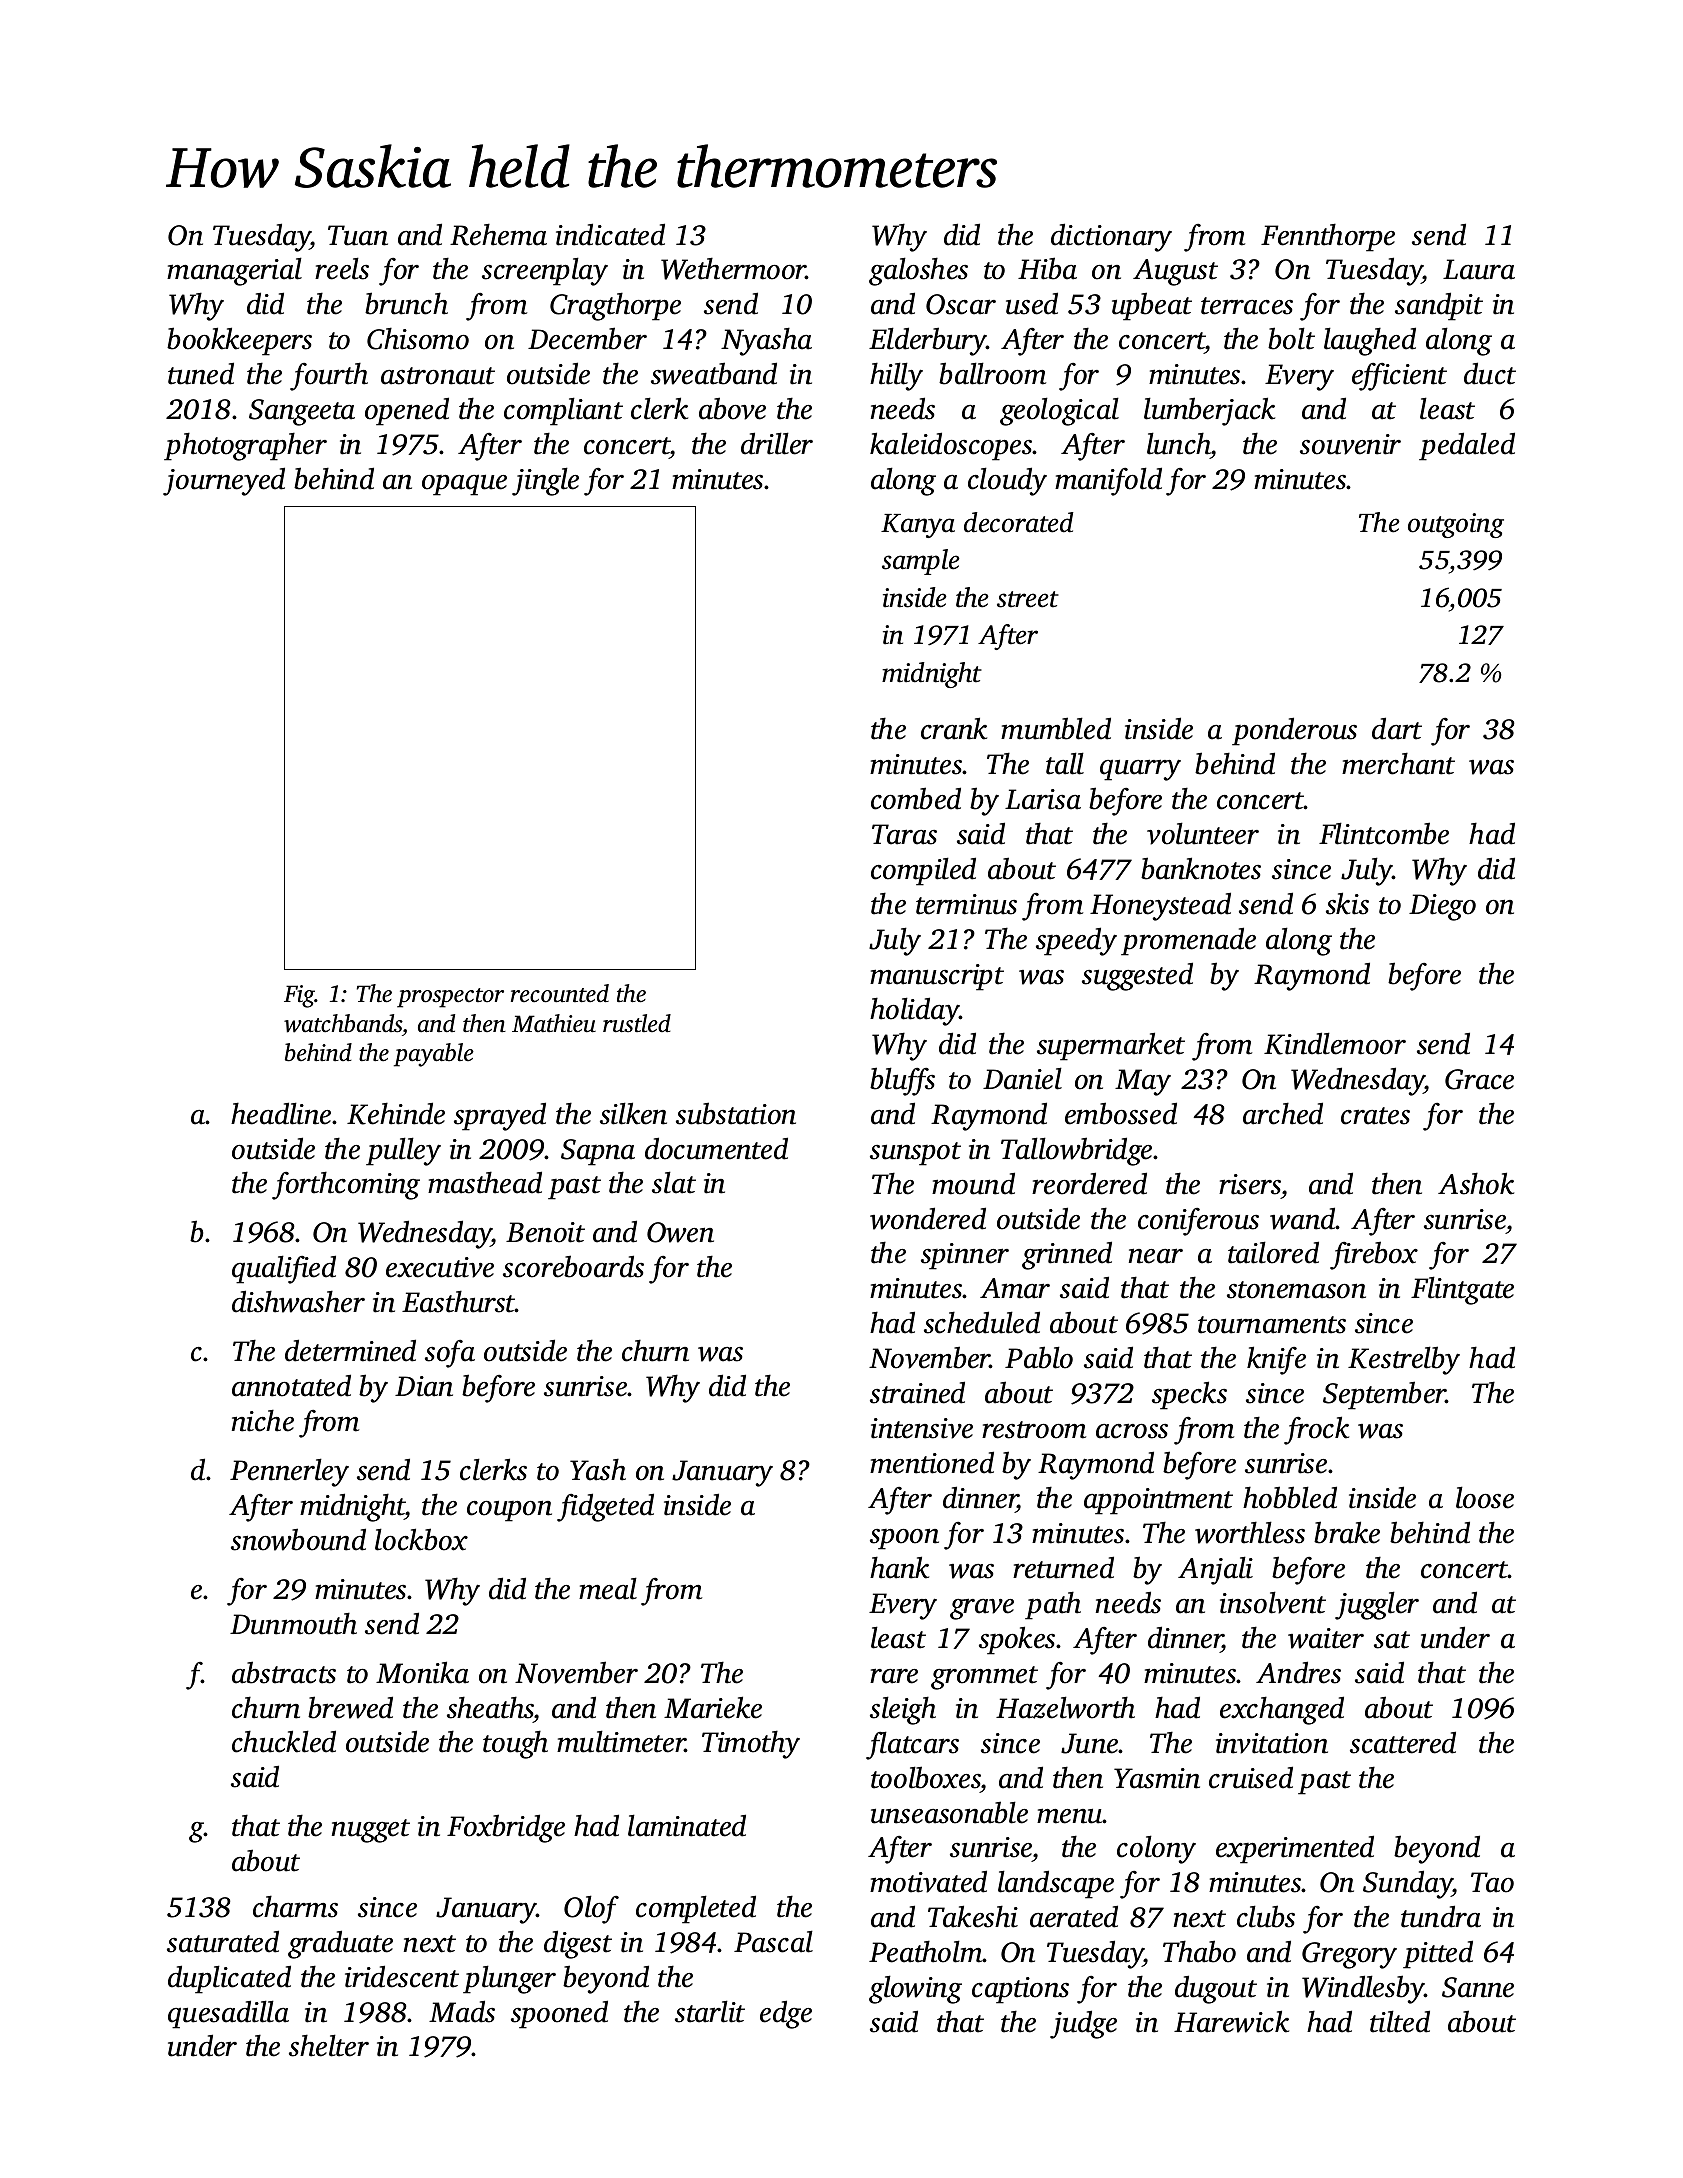 The width and height of the screenshot is (1683, 2178). What do you see at coordinates (918, 271) in the screenshot?
I see `galoshes` at bounding box center [918, 271].
